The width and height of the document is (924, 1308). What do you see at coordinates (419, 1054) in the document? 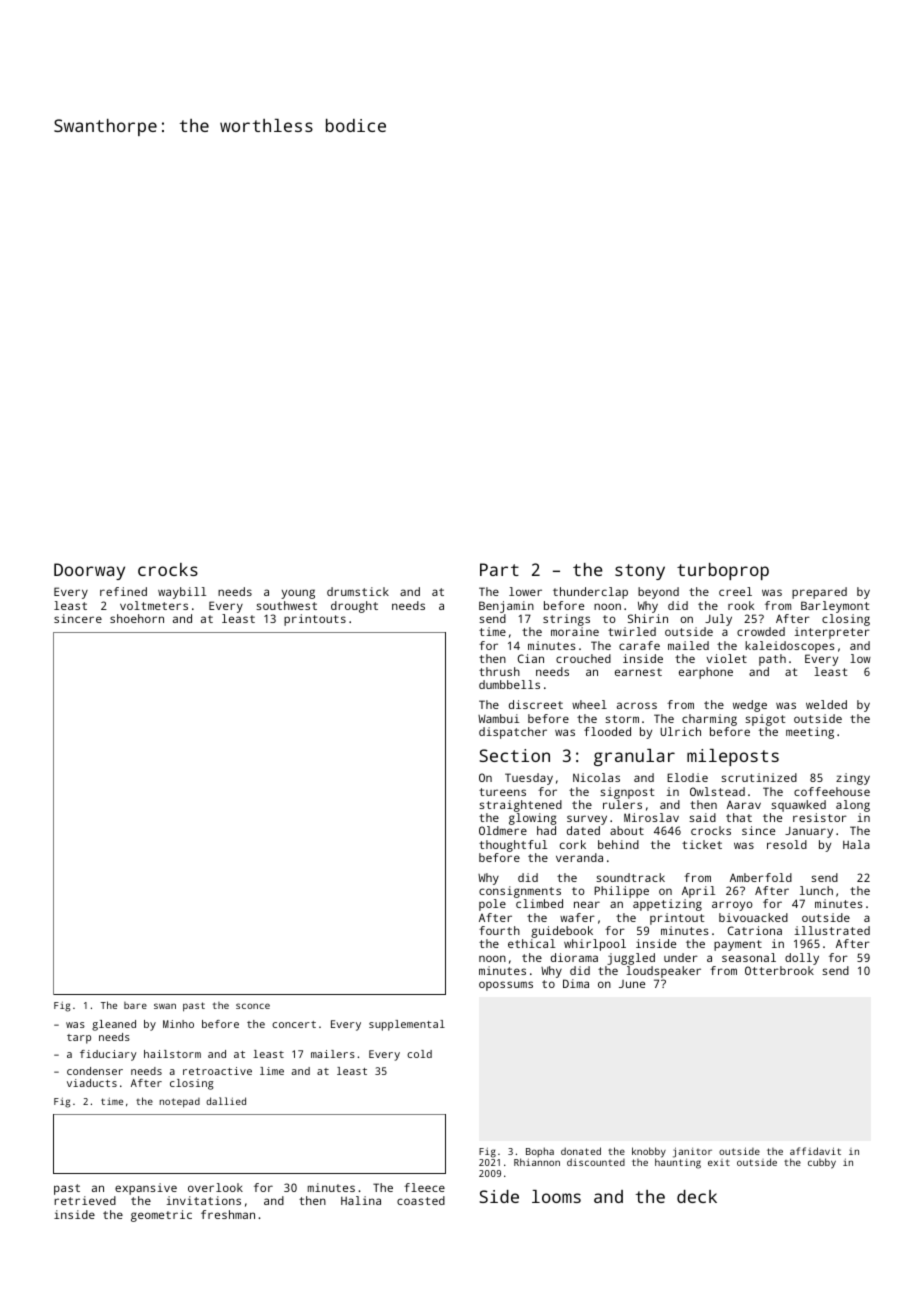
I see `cold` at bounding box center [419, 1054].
